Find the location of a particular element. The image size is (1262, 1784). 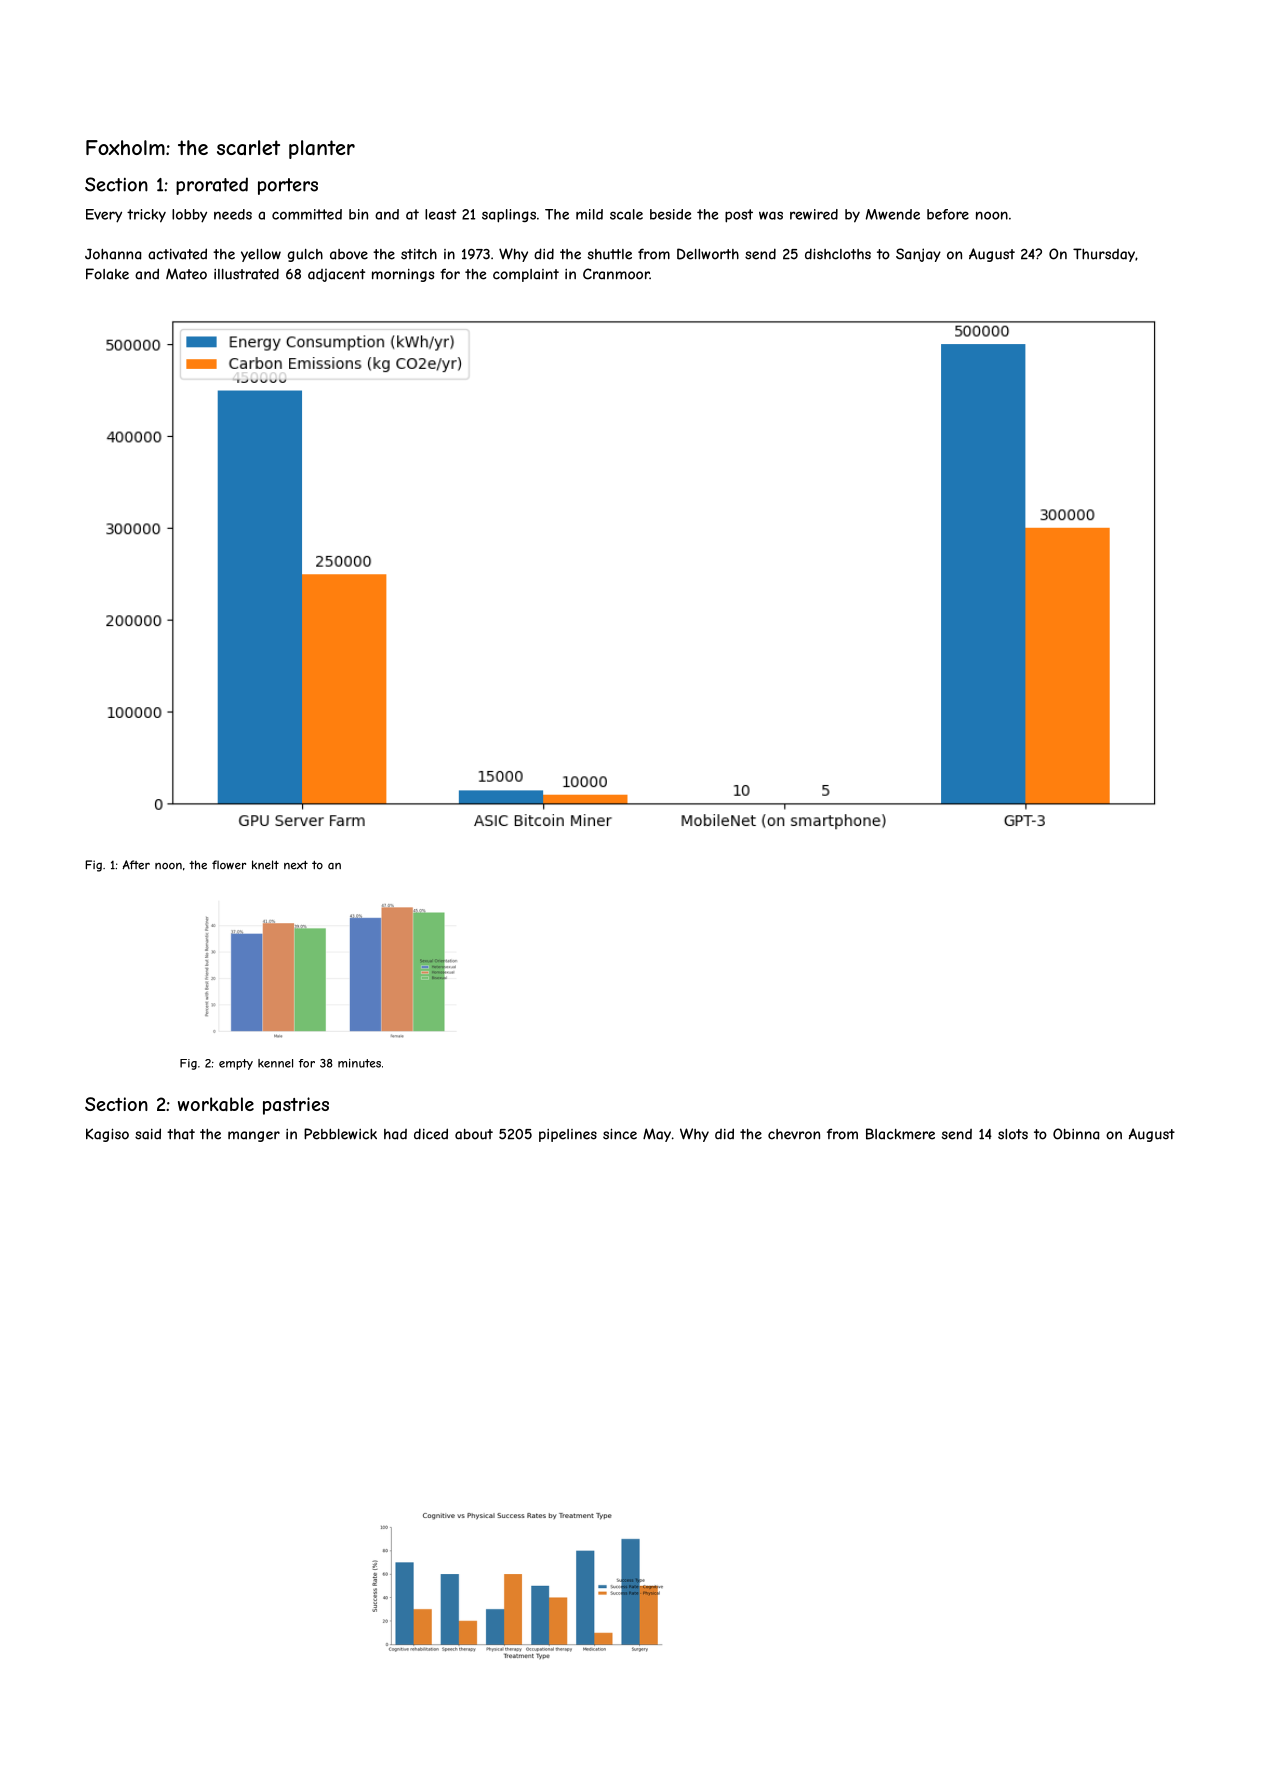

knelt is located at coordinates (265, 865).
